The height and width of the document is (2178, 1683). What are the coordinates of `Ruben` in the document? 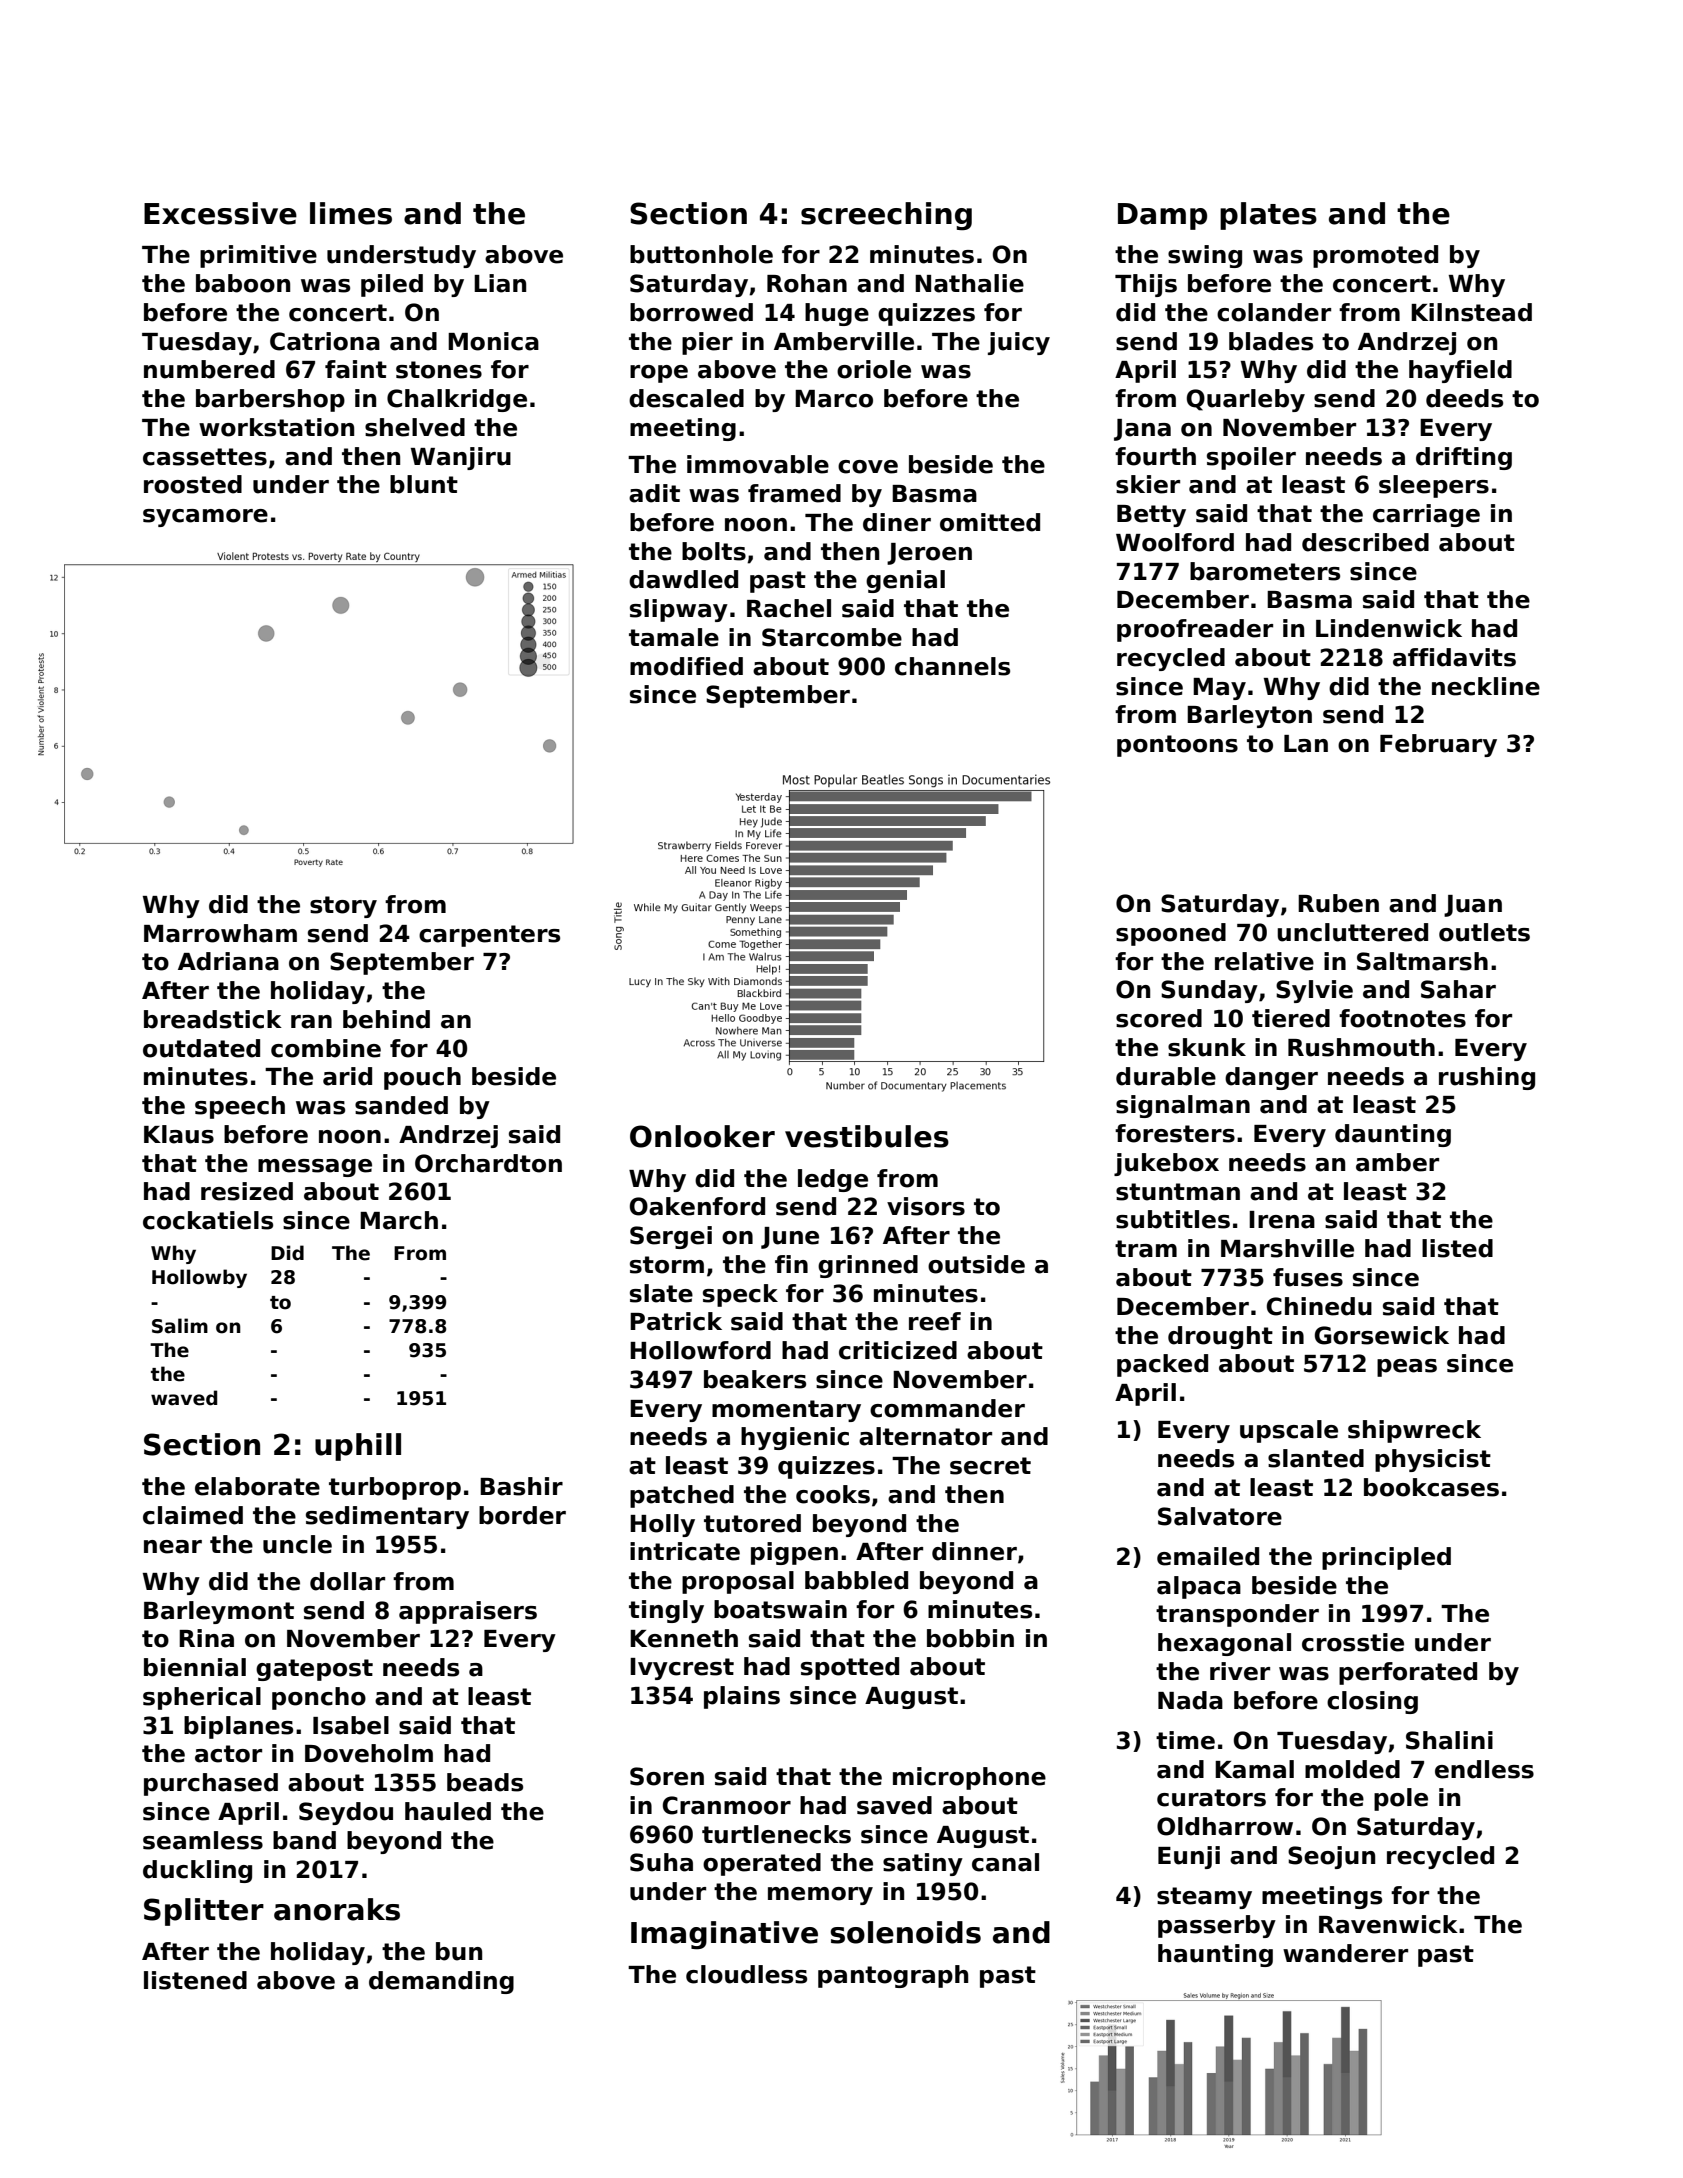 It's located at (1338, 903).
